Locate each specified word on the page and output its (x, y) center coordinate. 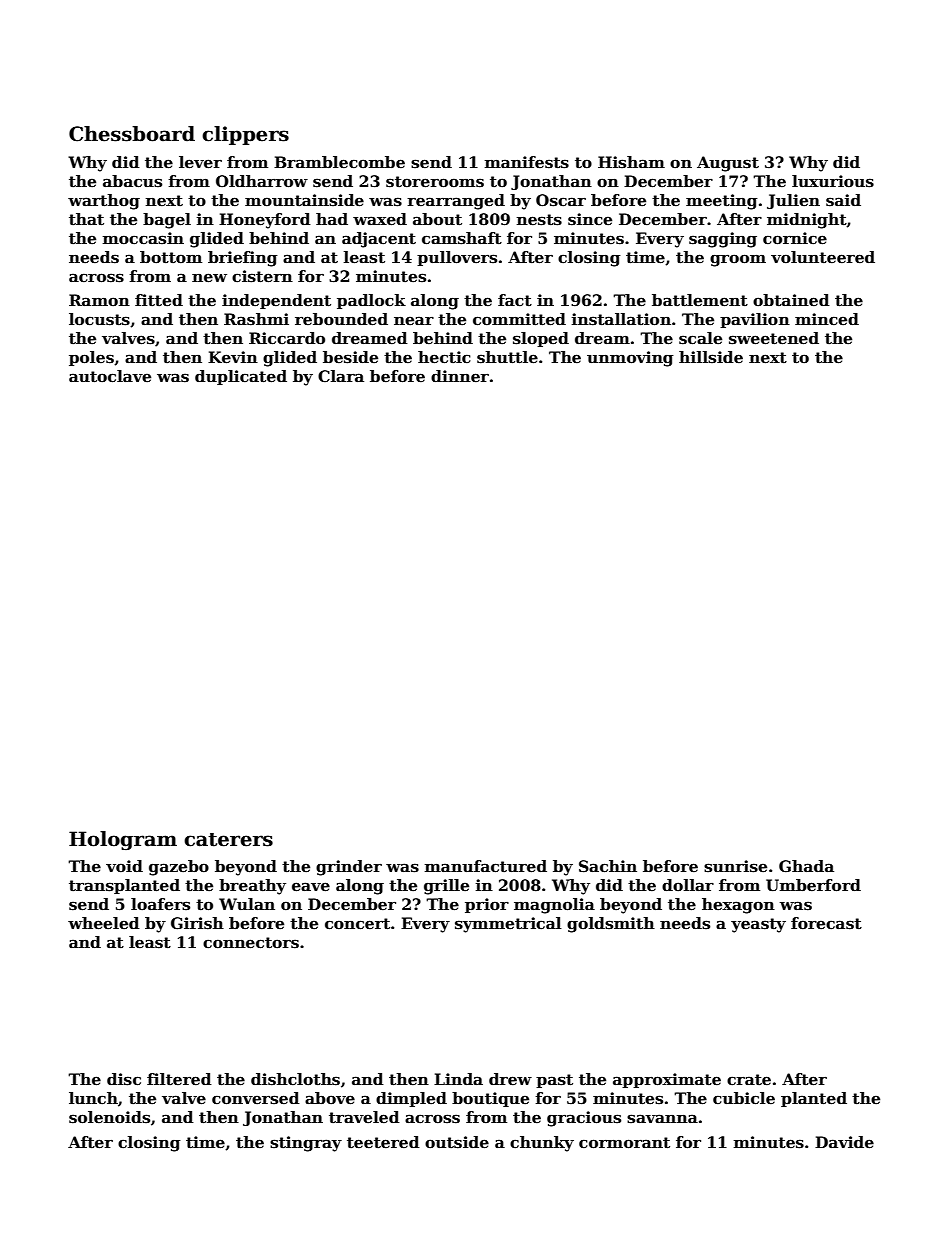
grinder (349, 868)
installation (621, 319)
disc (124, 1079)
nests (539, 220)
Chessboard (132, 134)
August (728, 164)
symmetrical (508, 925)
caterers (228, 840)
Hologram (123, 840)
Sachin (608, 866)
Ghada (806, 866)
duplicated (241, 377)
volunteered (823, 257)
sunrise (735, 866)
